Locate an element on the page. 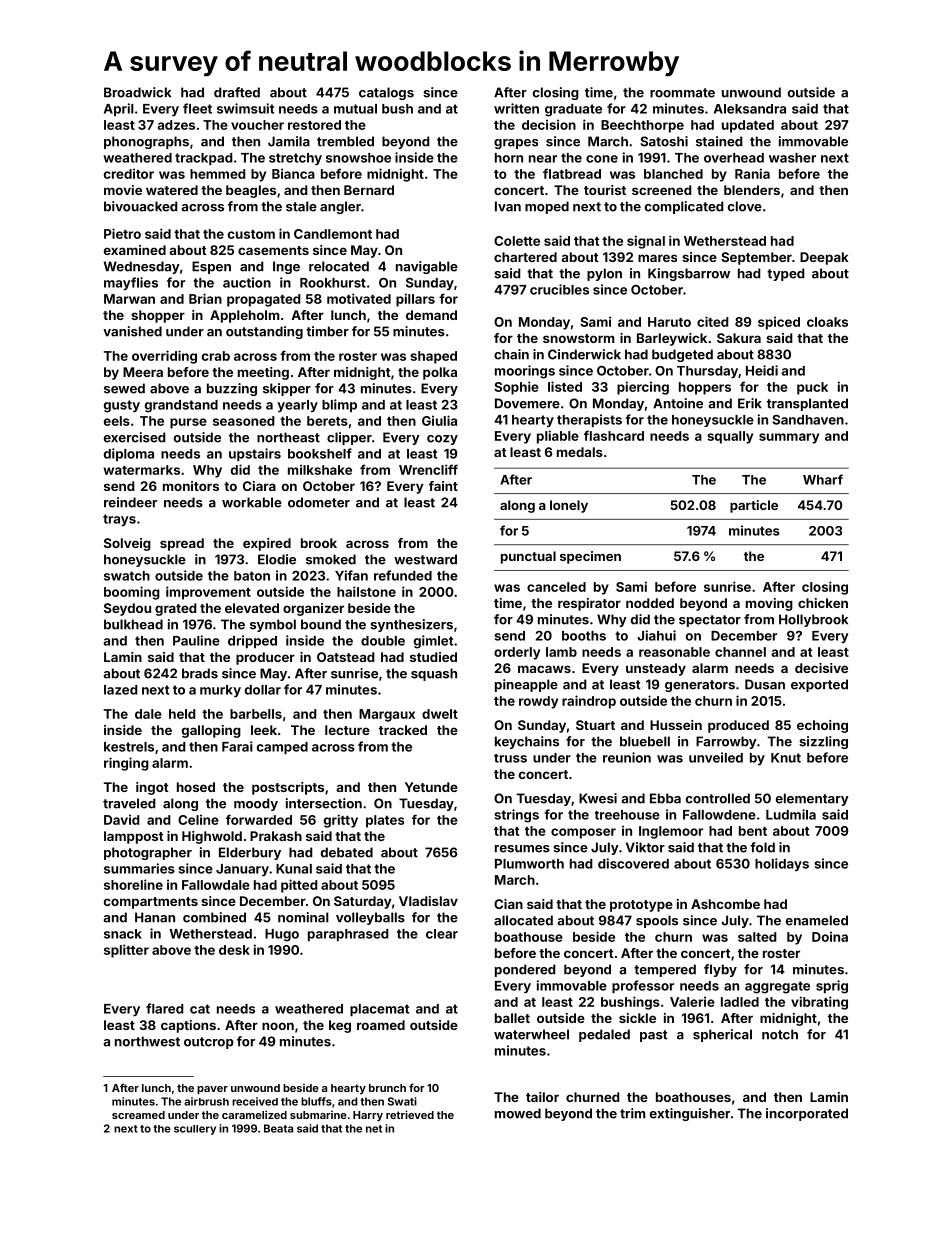  generators is located at coordinates (700, 686).
